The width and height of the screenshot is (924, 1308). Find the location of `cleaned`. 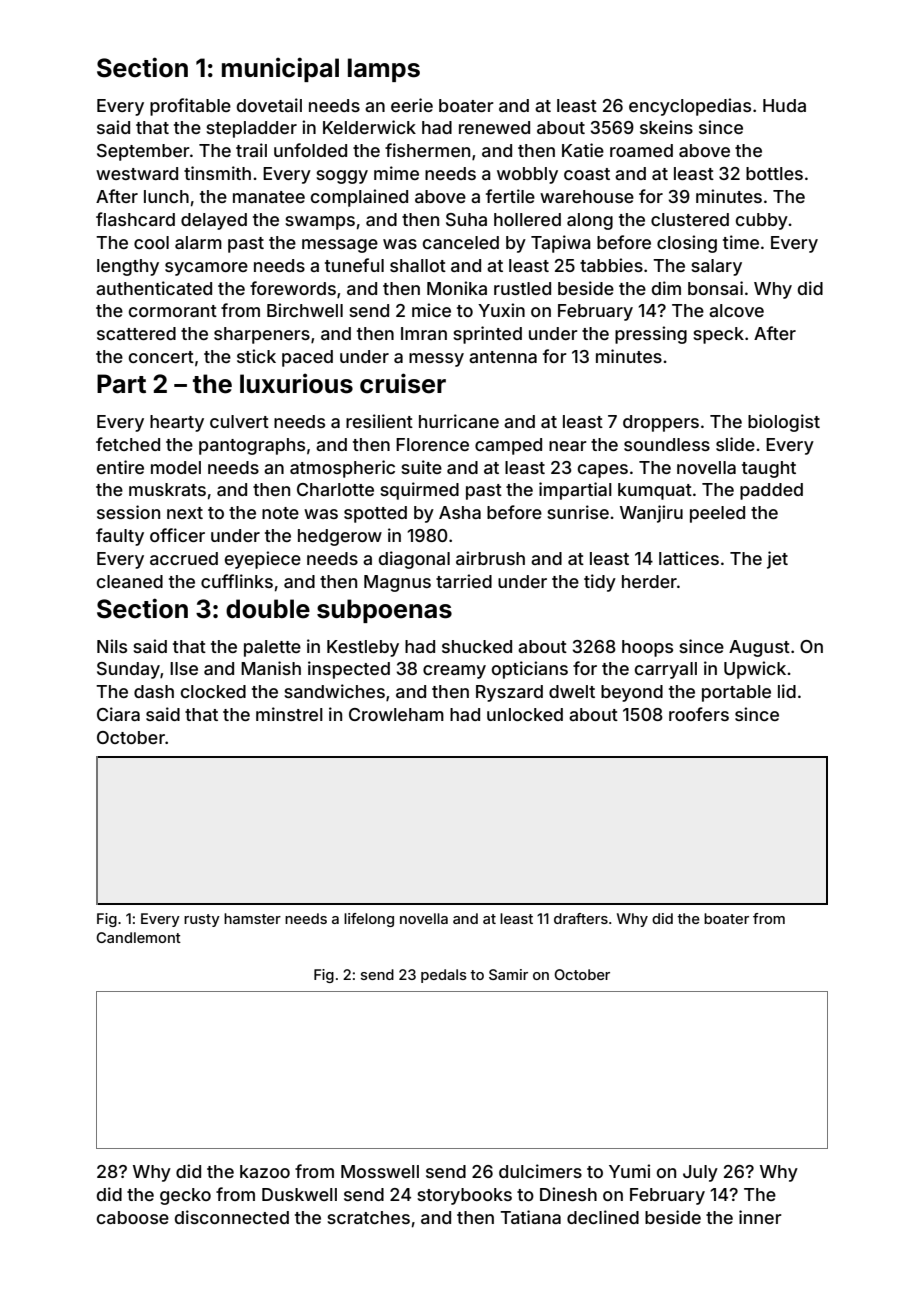

cleaned is located at coordinates (130, 581).
